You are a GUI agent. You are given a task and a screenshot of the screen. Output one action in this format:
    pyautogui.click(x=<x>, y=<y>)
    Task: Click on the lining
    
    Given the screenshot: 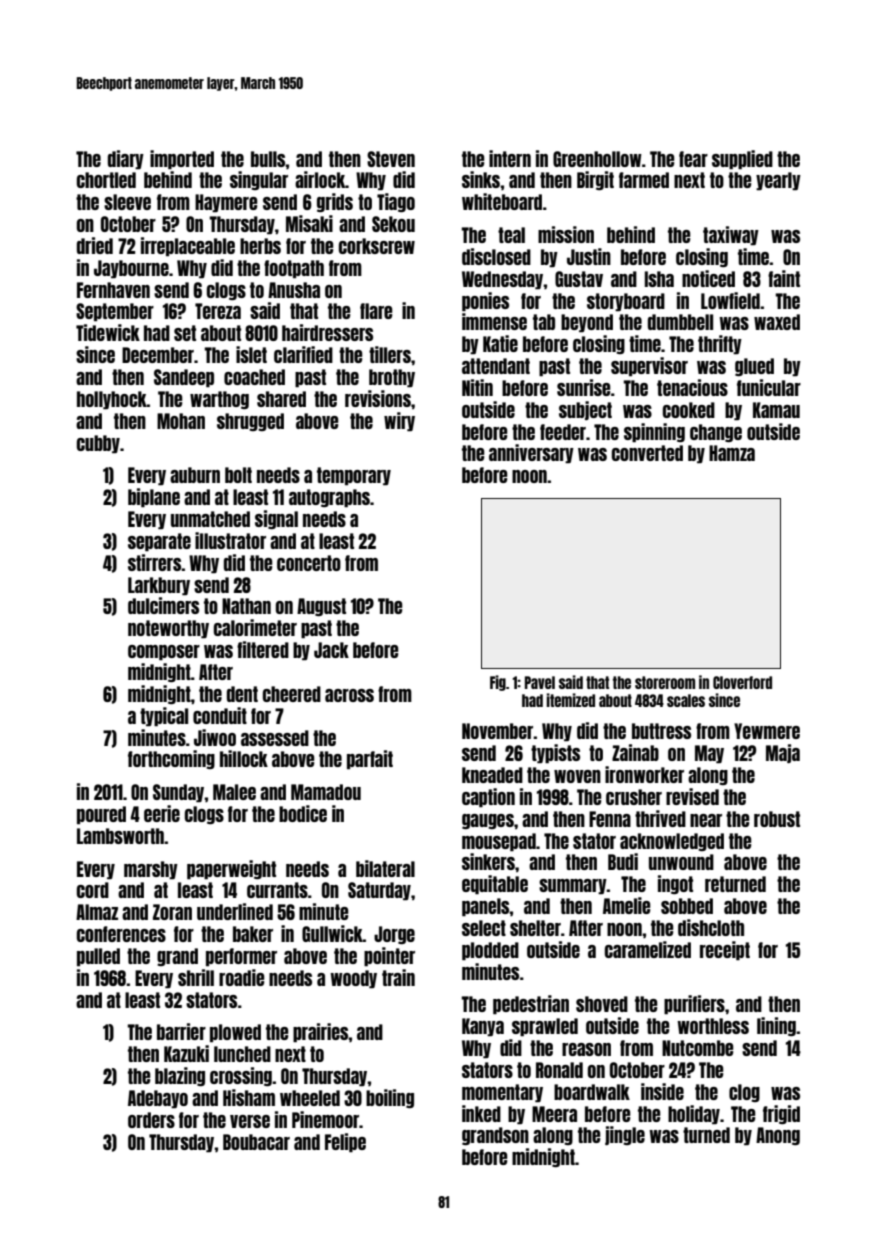 What is the action you would take?
    pyautogui.click(x=776, y=1026)
